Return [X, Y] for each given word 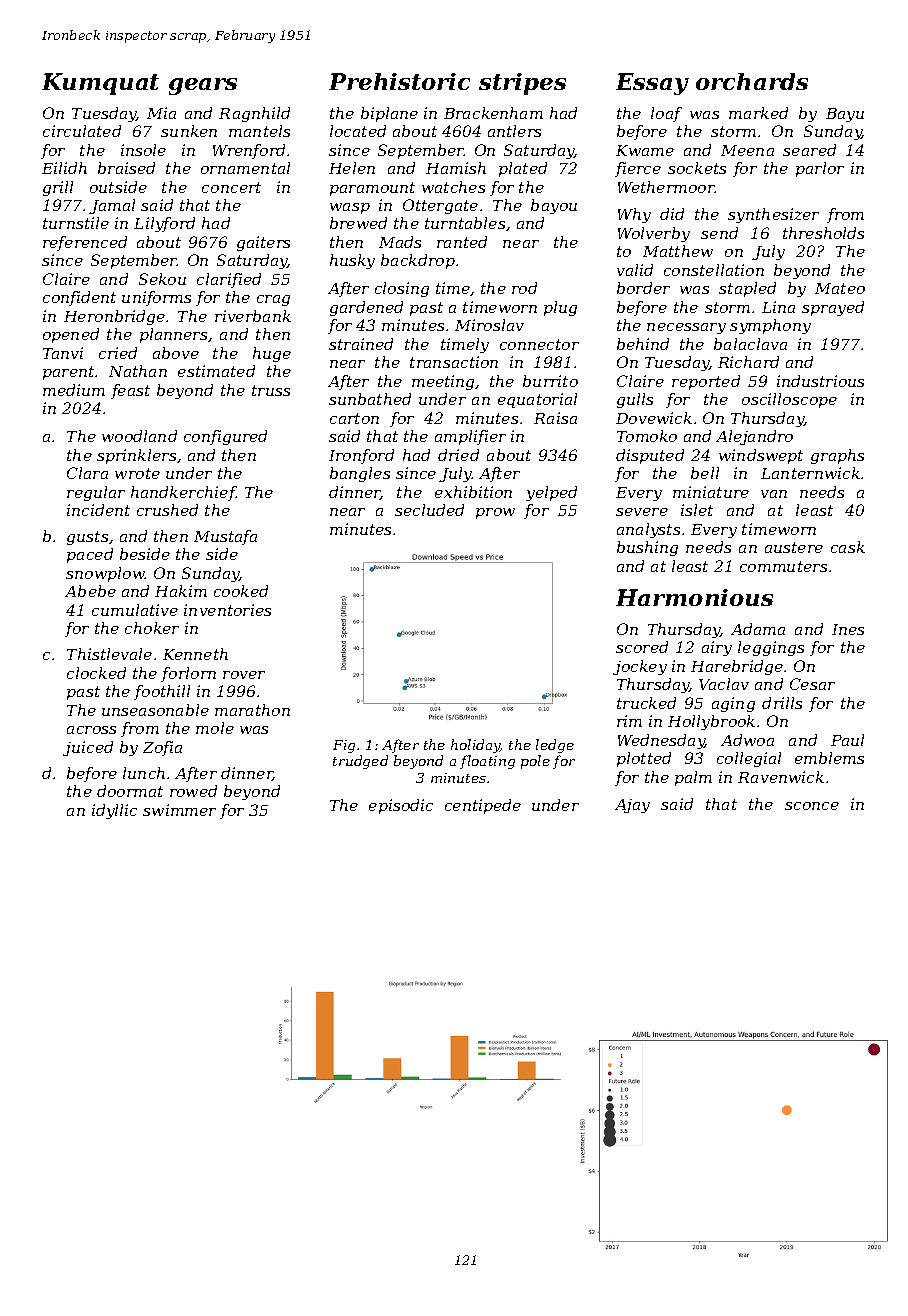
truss [271, 390]
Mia [161, 113]
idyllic [114, 811]
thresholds [823, 233]
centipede [483, 806]
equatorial [537, 400]
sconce [812, 806]
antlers [514, 131]
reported [706, 382]
